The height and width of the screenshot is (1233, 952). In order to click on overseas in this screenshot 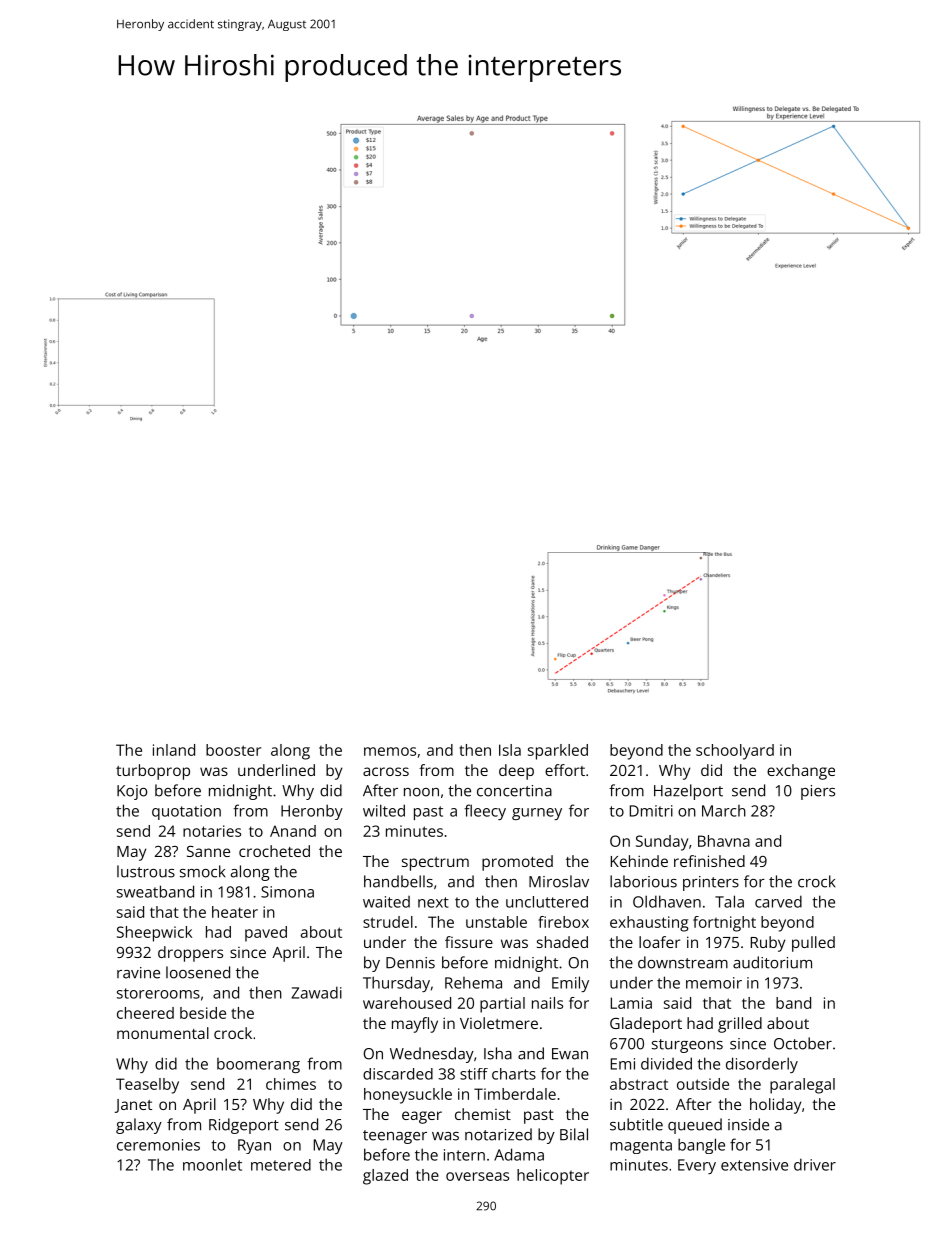, I will do `click(477, 1176)`.
